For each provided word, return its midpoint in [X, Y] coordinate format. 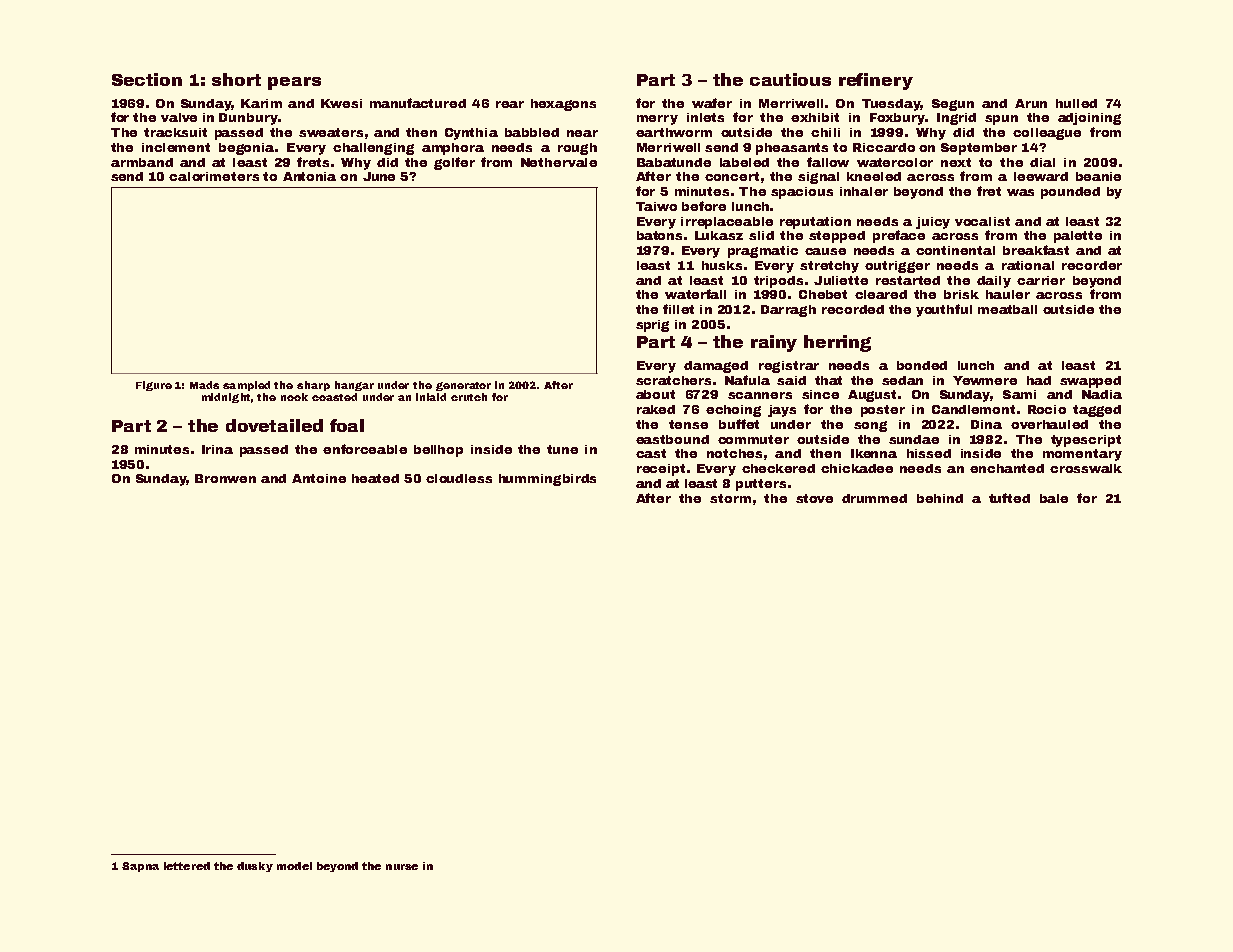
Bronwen [225, 478]
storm [730, 498]
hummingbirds [547, 480]
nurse [402, 867]
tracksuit [175, 132]
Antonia [309, 176]
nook [294, 397]
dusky [255, 867]
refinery [876, 81]
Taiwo [656, 206]
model [294, 866]
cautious [790, 79]
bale [1054, 498]
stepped [837, 237]
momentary [1082, 455]
